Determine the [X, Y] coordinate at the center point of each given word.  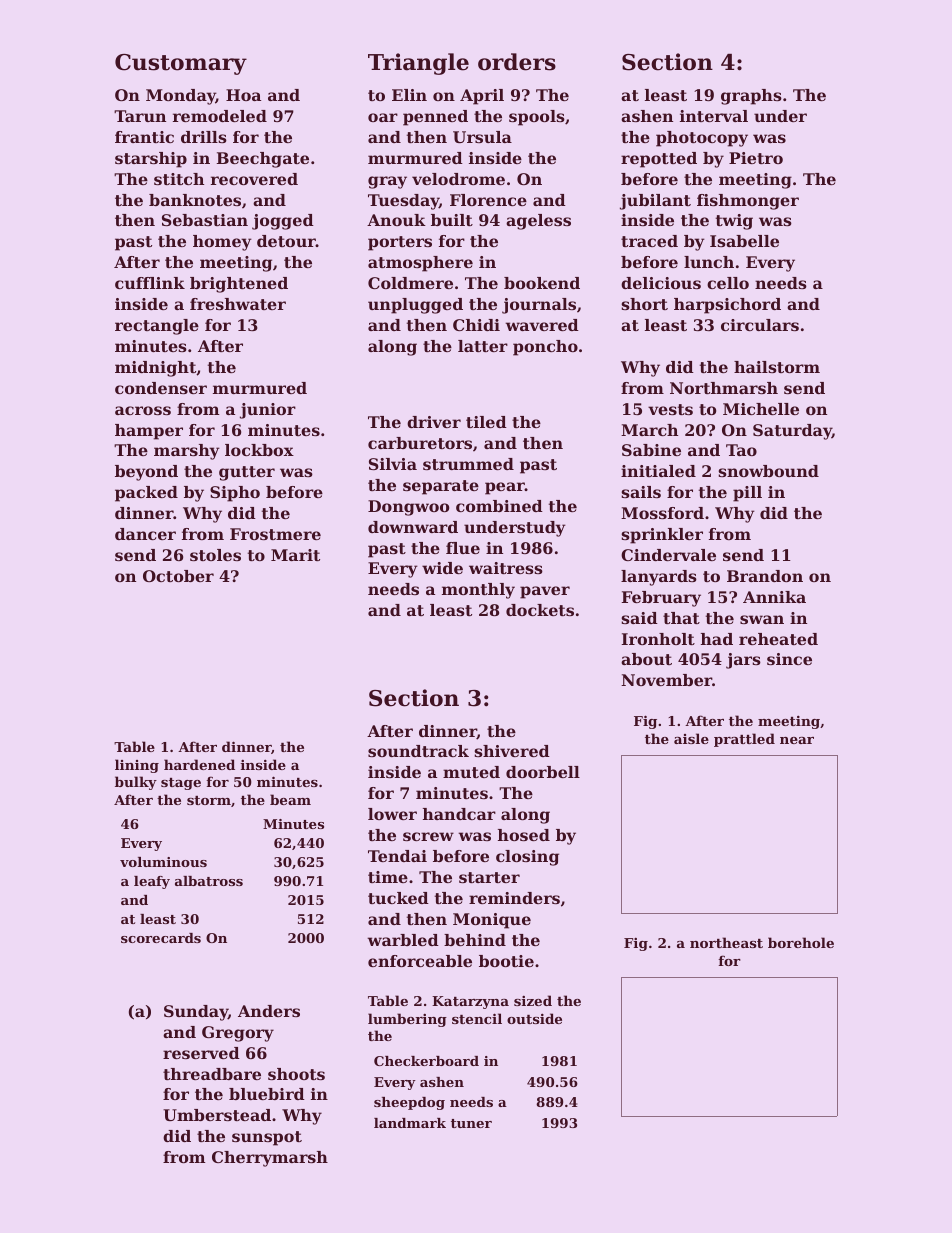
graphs [751, 97]
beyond [146, 473]
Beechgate [263, 160]
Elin [409, 95]
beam [290, 799]
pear [505, 488]
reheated [778, 639]
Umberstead [217, 1115]
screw [428, 836]
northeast [726, 942]
